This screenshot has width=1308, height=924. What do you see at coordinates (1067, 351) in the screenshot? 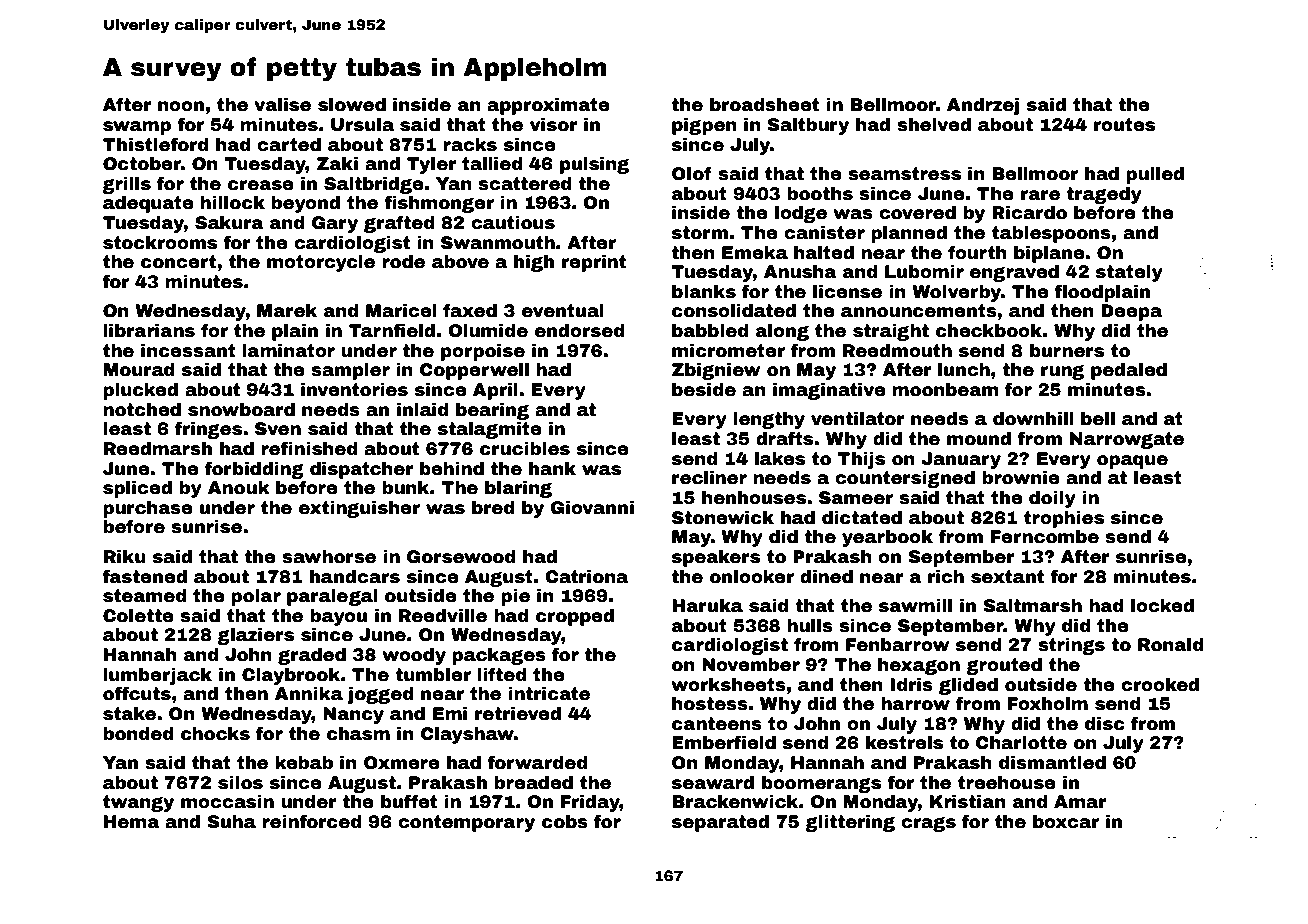
I see `burners` at bounding box center [1067, 351].
